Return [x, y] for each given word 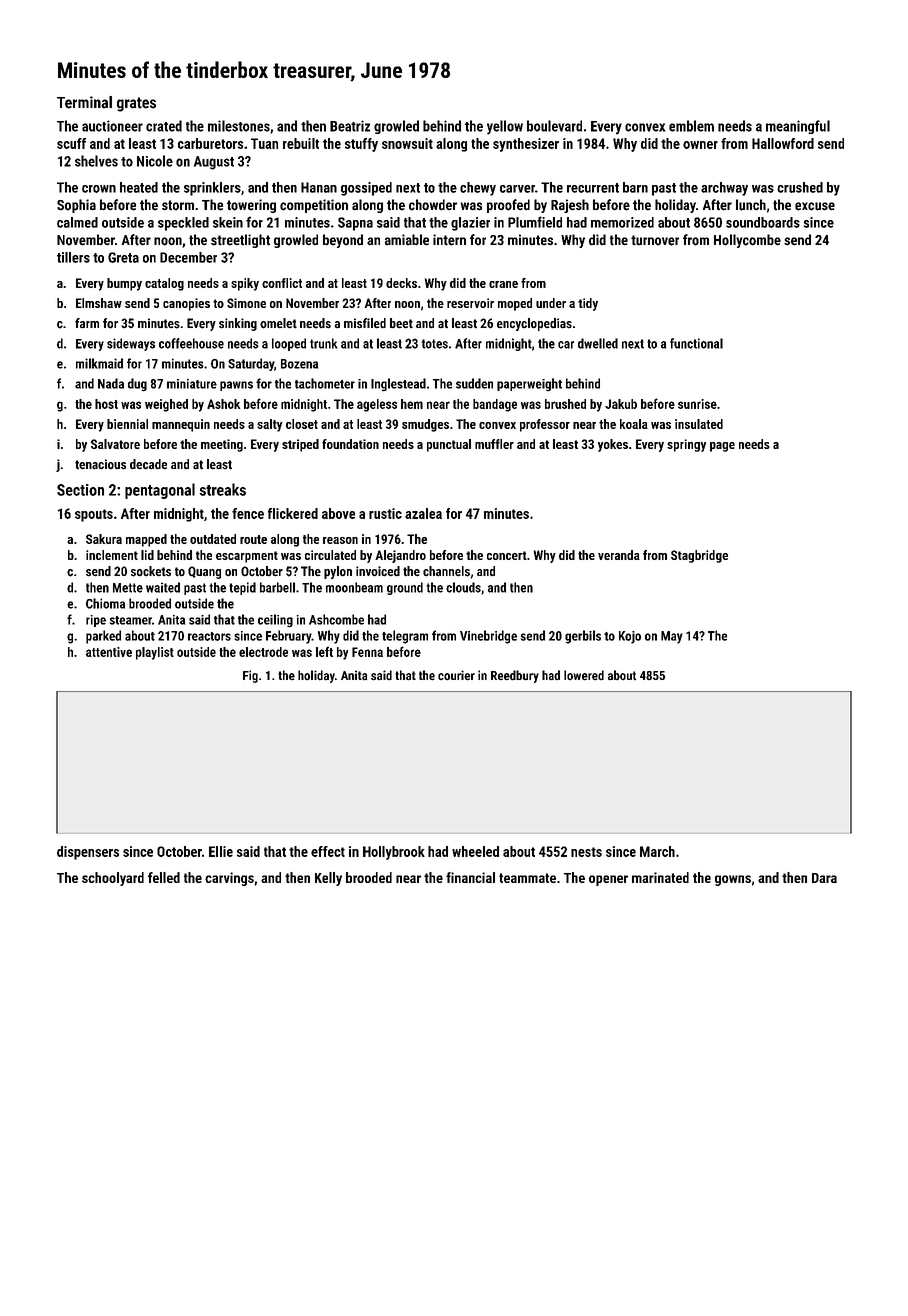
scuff [71, 143]
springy [686, 445]
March [657, 851]
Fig [250, 676]
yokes [613, 445]
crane [503, 284]
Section [80, 490]
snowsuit [407, 143]
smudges [425, 425]
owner [700, 145]
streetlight [240, 241]
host [106, 404]
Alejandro [400, 556]
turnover [655, 240]
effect [328, 851]
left [324, 651]
